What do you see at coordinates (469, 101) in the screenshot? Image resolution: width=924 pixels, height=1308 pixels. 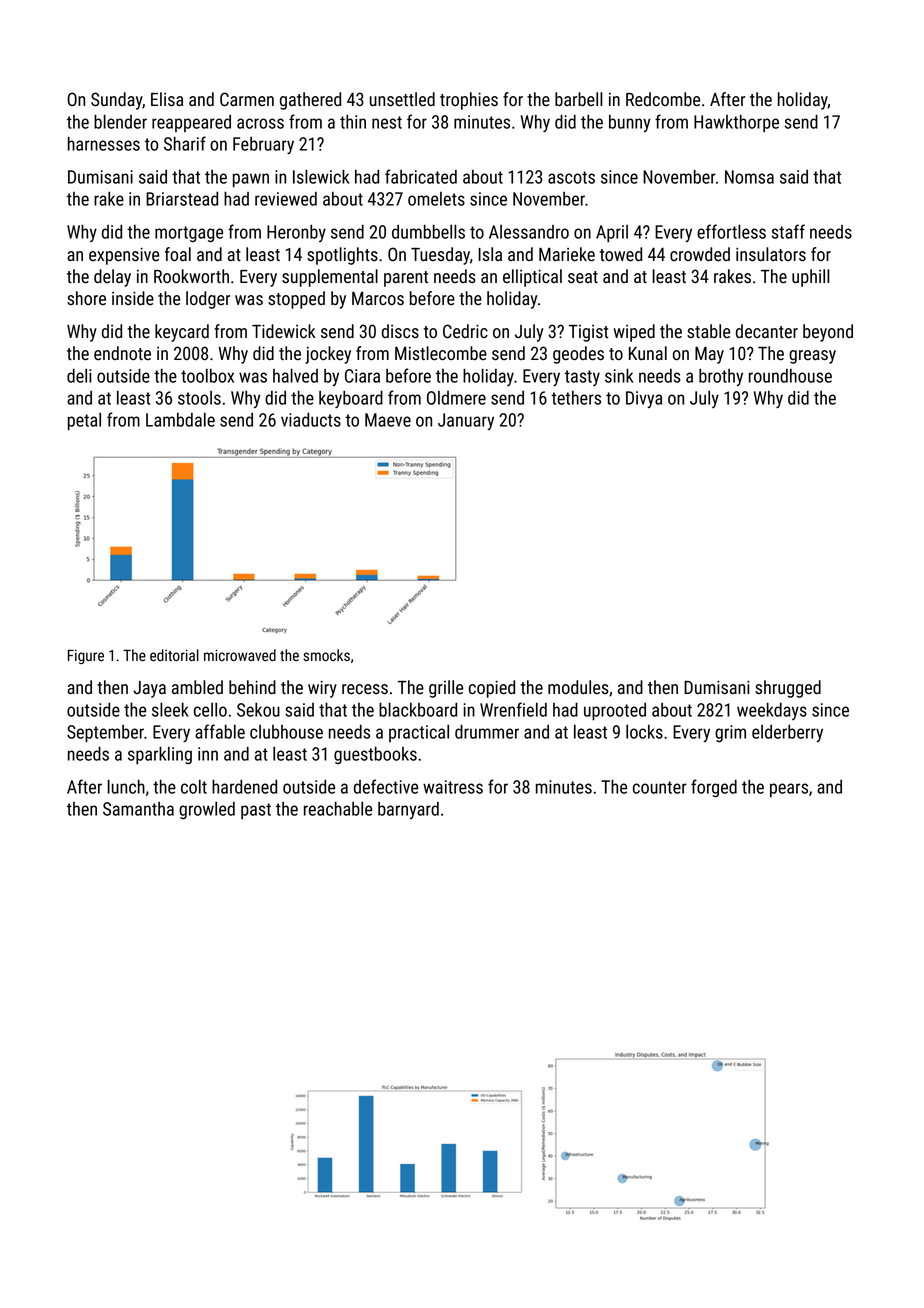 I see `trophies` at bounding box center [469, 101].
